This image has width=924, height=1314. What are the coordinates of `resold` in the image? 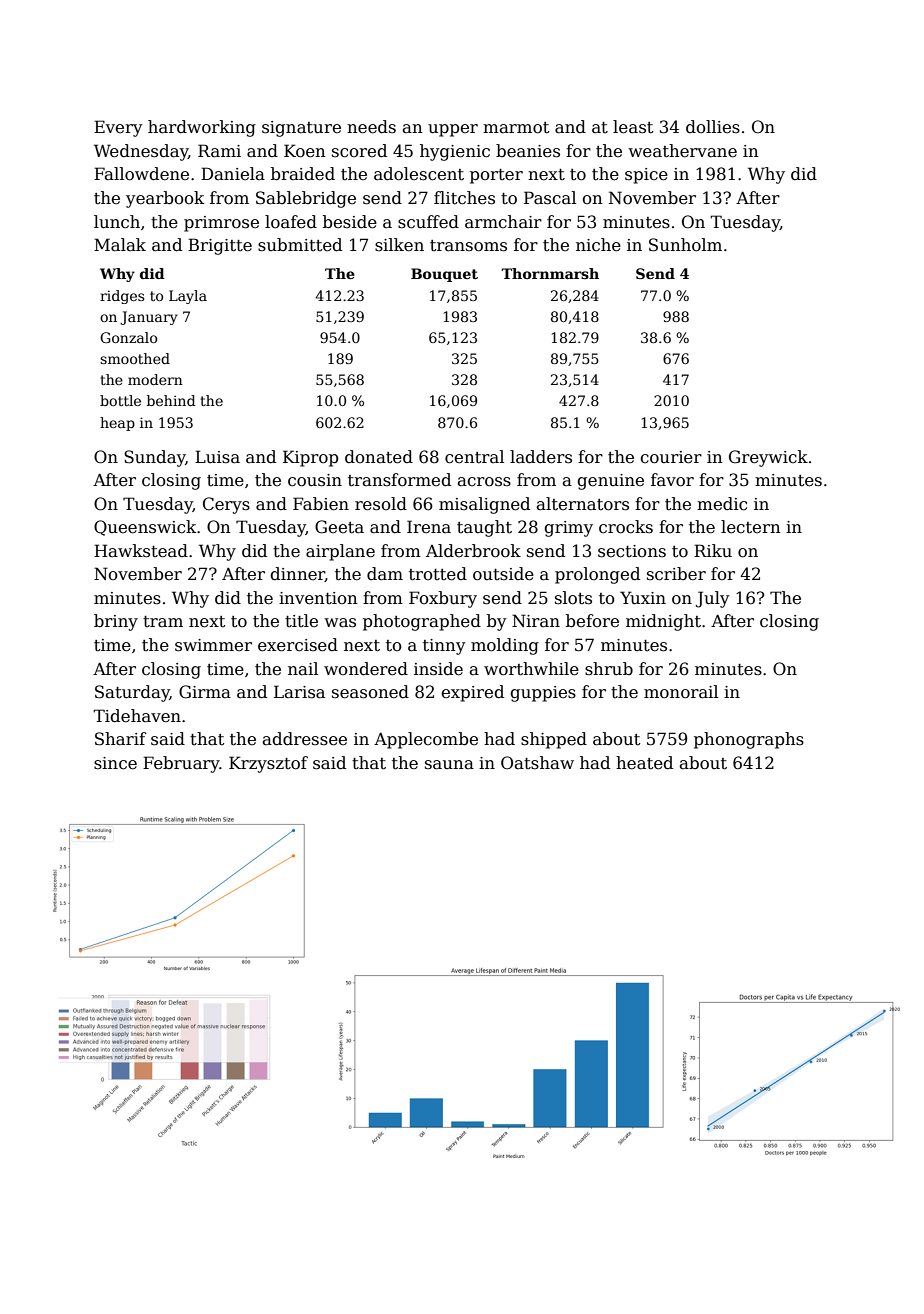 It's located at (381, 504).
